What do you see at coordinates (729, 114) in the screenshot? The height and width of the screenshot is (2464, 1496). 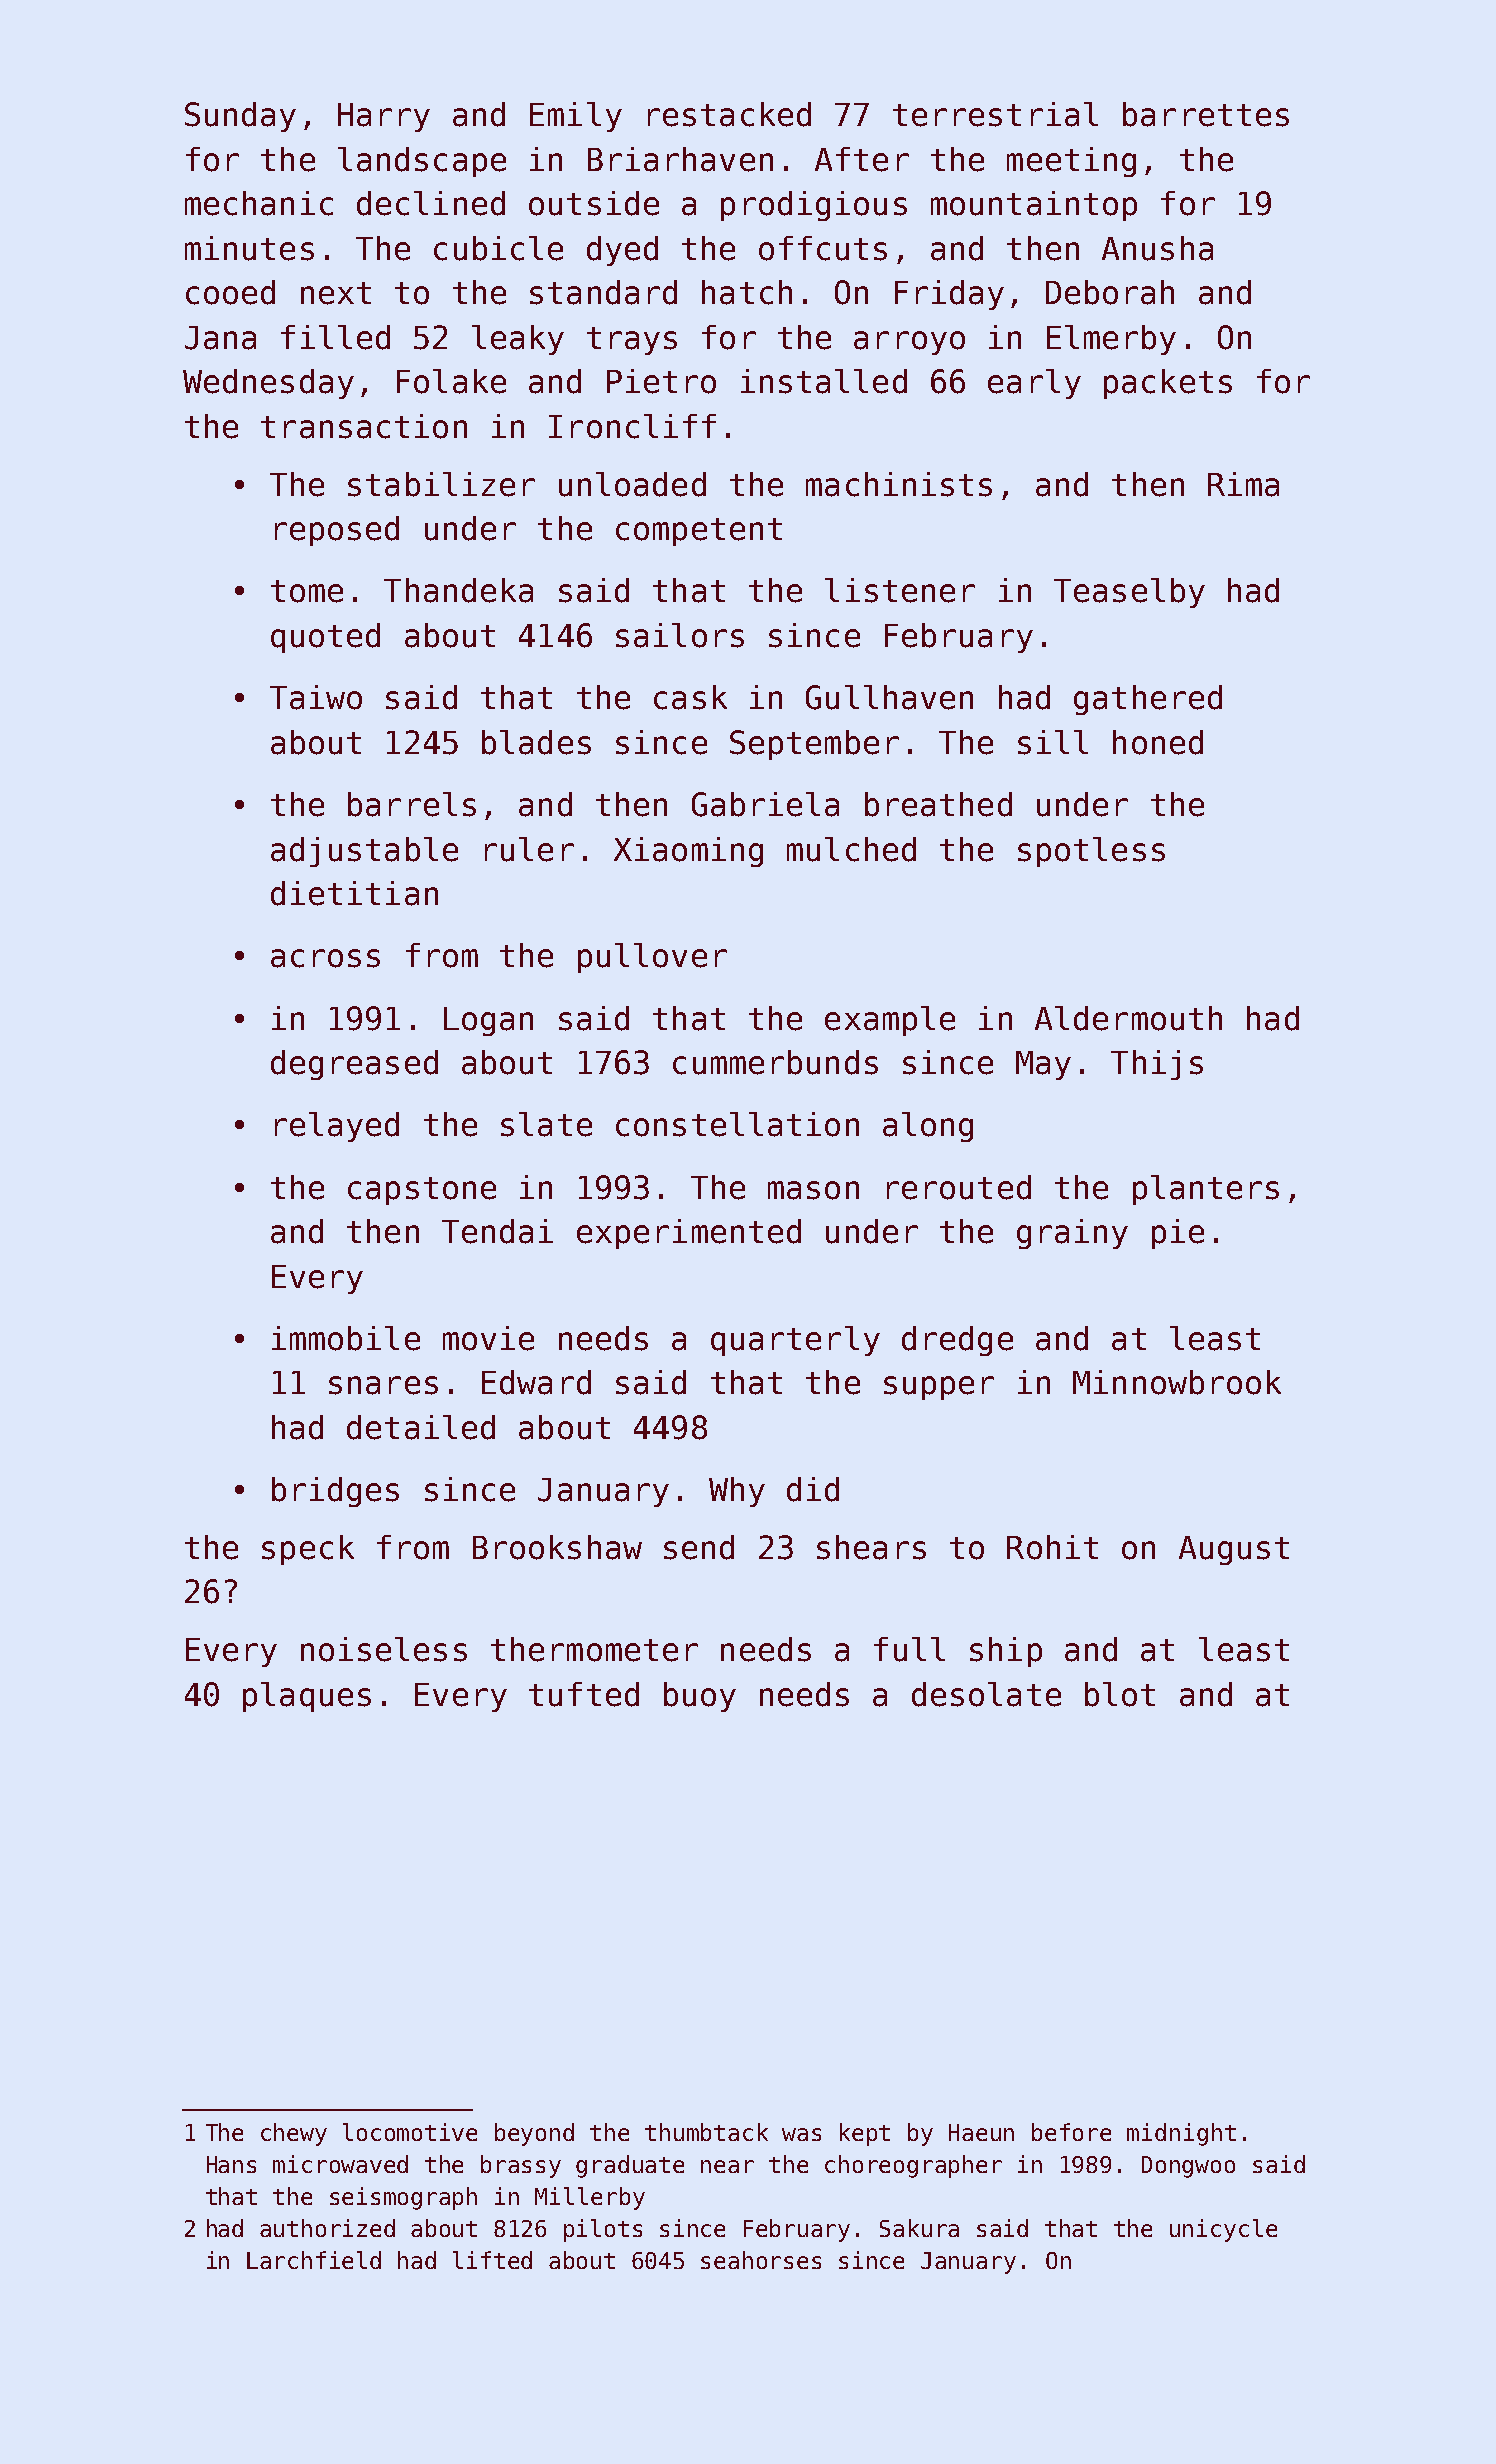 I see `restacked` at bounding box center [729, 114].
